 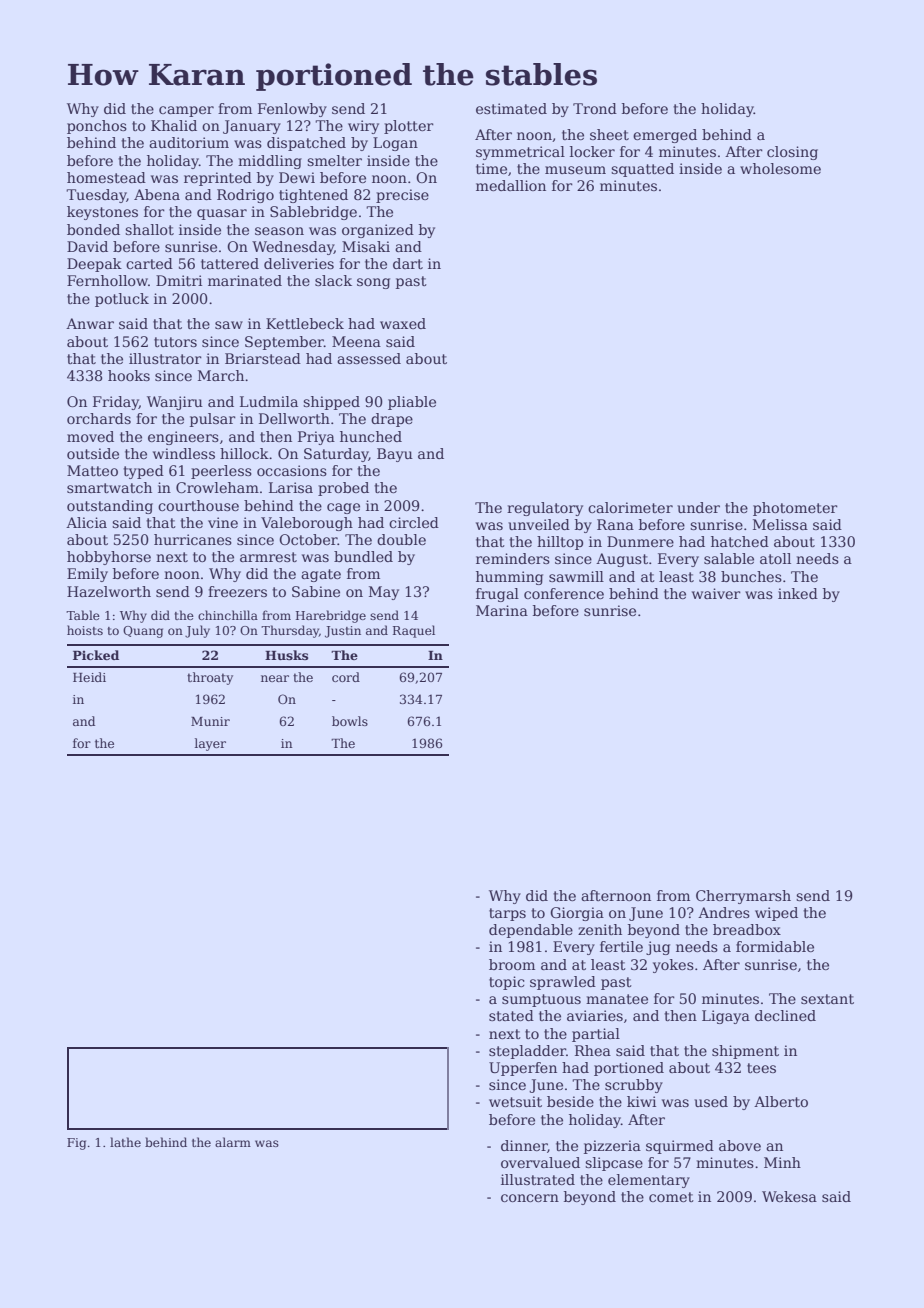 What do you see at coordinates (403, 323) in the page?
I see `waxed` at bounding box center [403, 323].
